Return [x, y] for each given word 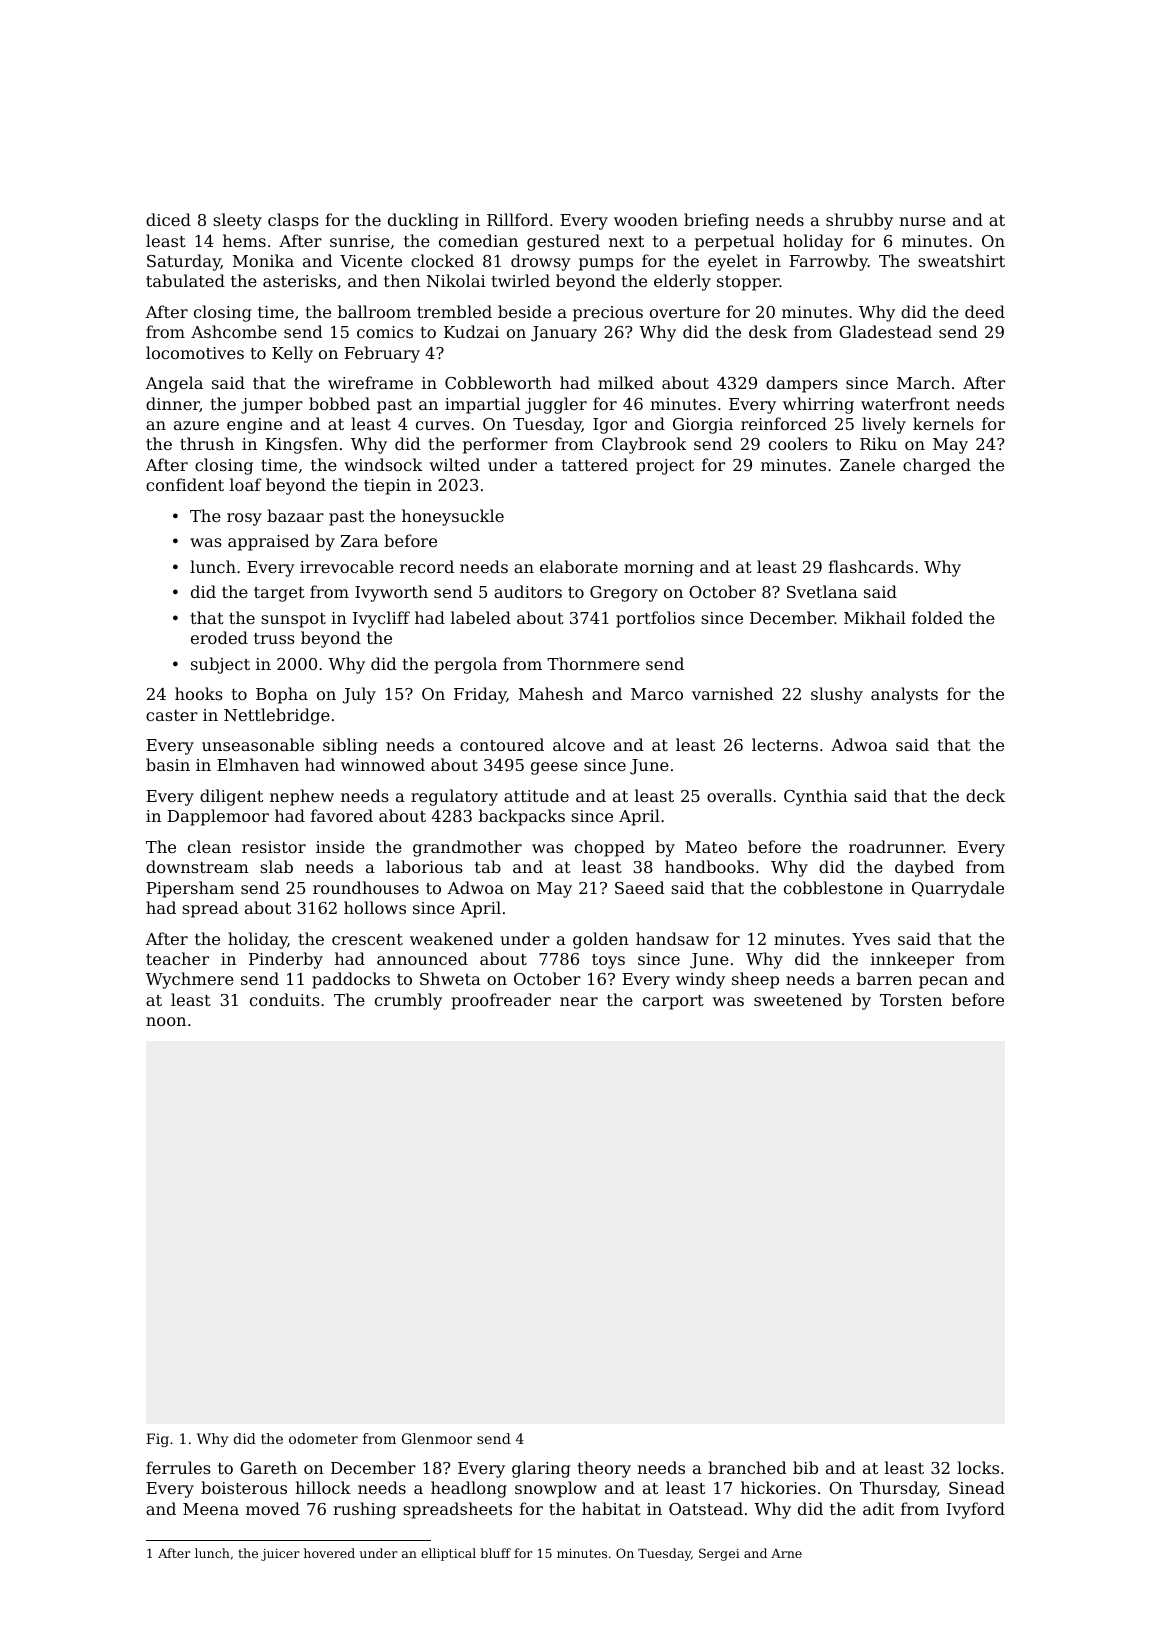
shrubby [859, 221]
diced [168, 219]
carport [673, 1002]
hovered [329, 1553]
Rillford [518, 219]
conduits [285, 999]
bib [805, 1467]
